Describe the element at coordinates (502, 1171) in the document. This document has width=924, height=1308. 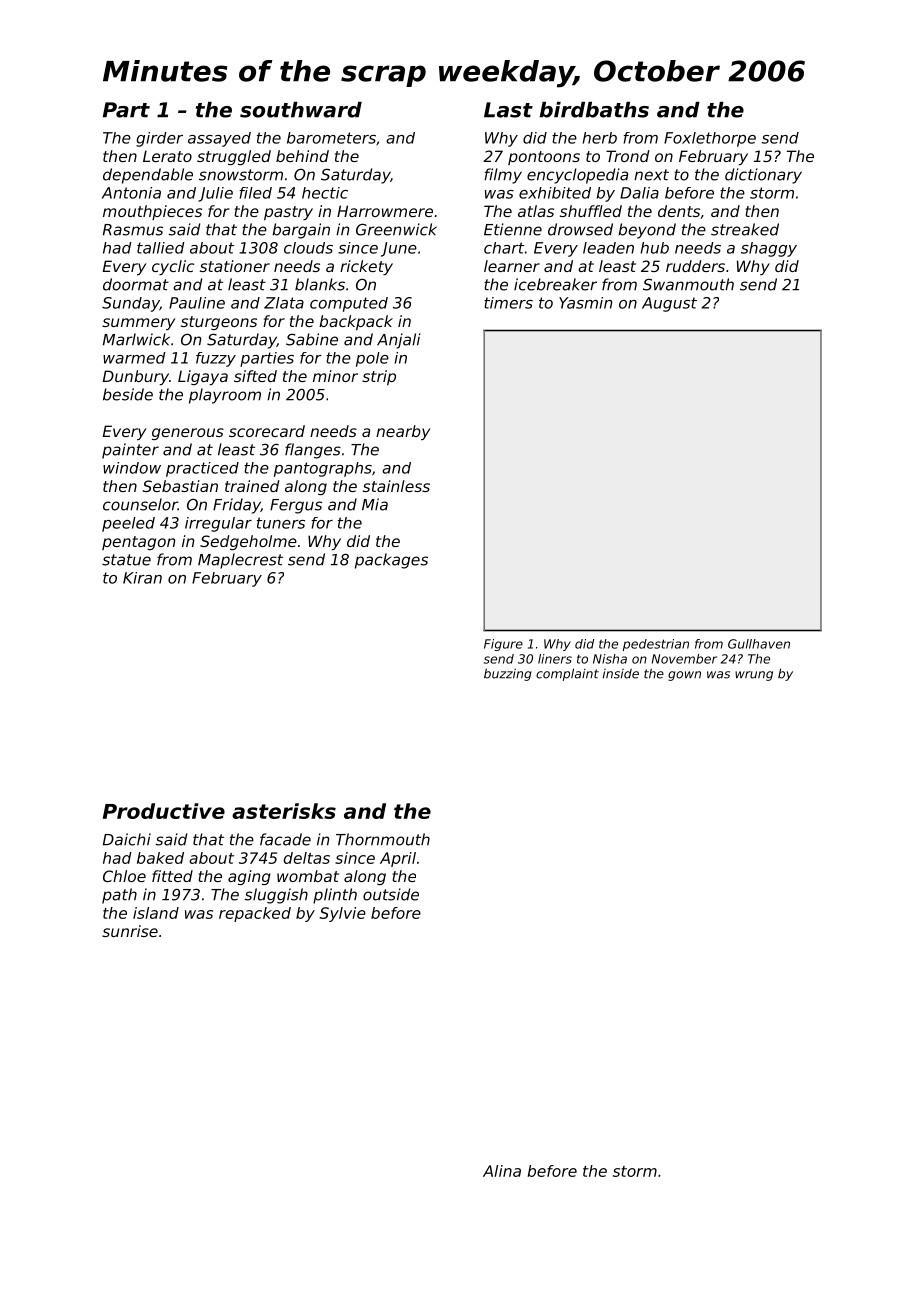
I see `Alina` at that location.
